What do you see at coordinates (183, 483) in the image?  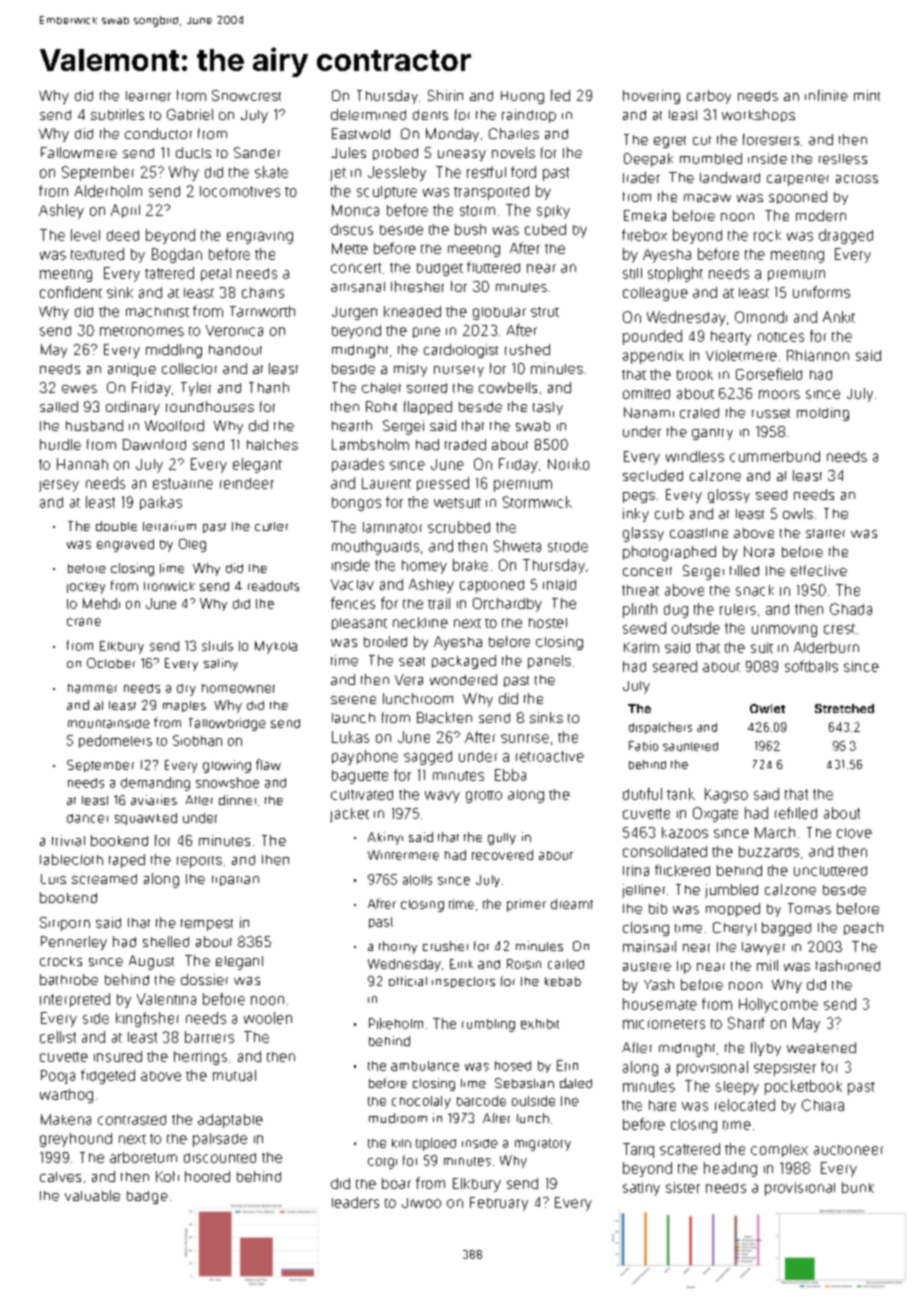 I see `estuarine` at bounding box center [183, 483].
